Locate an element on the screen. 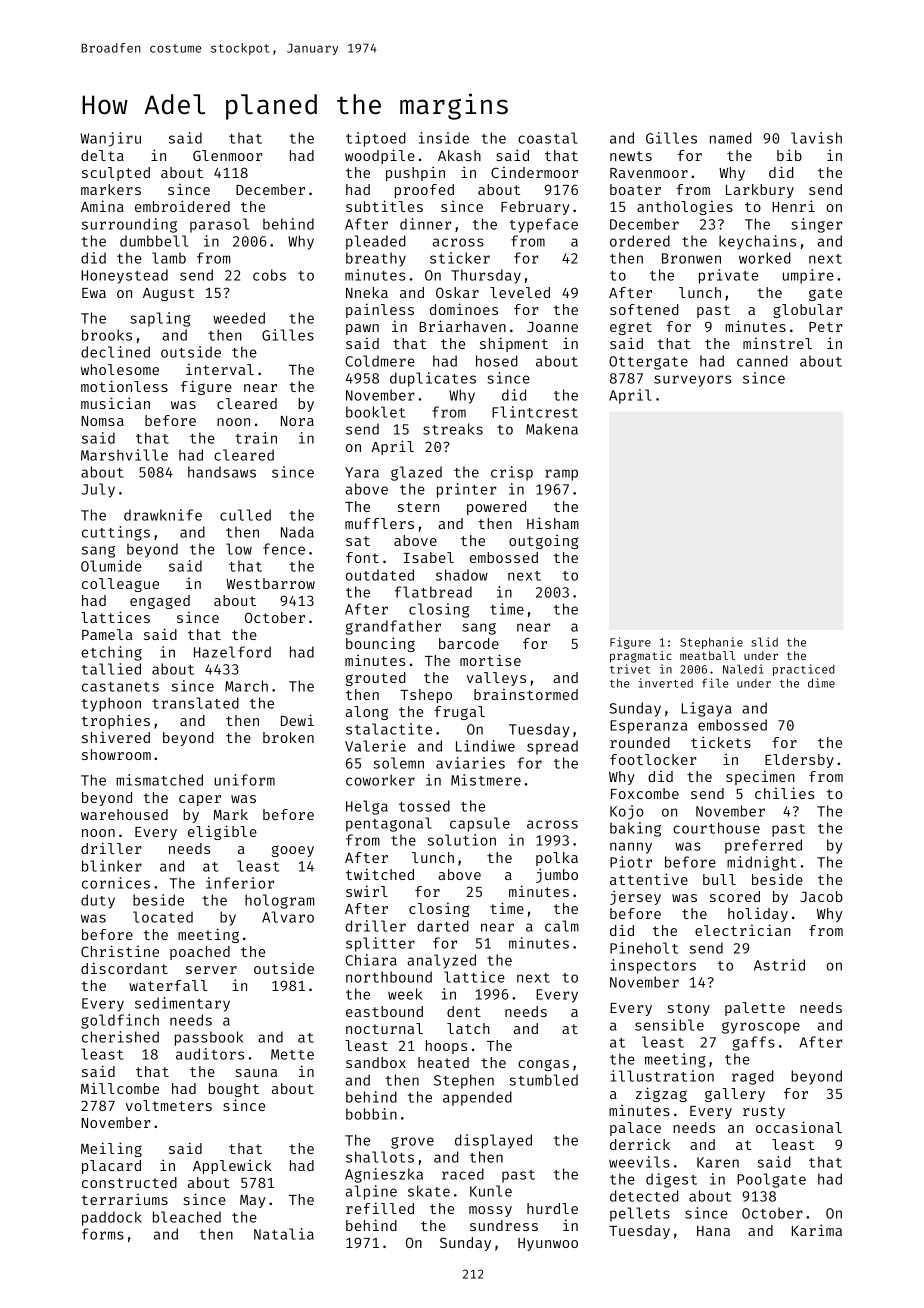 The image size is (924, 1308). Tshepo is located at coordinates (426, 696).
